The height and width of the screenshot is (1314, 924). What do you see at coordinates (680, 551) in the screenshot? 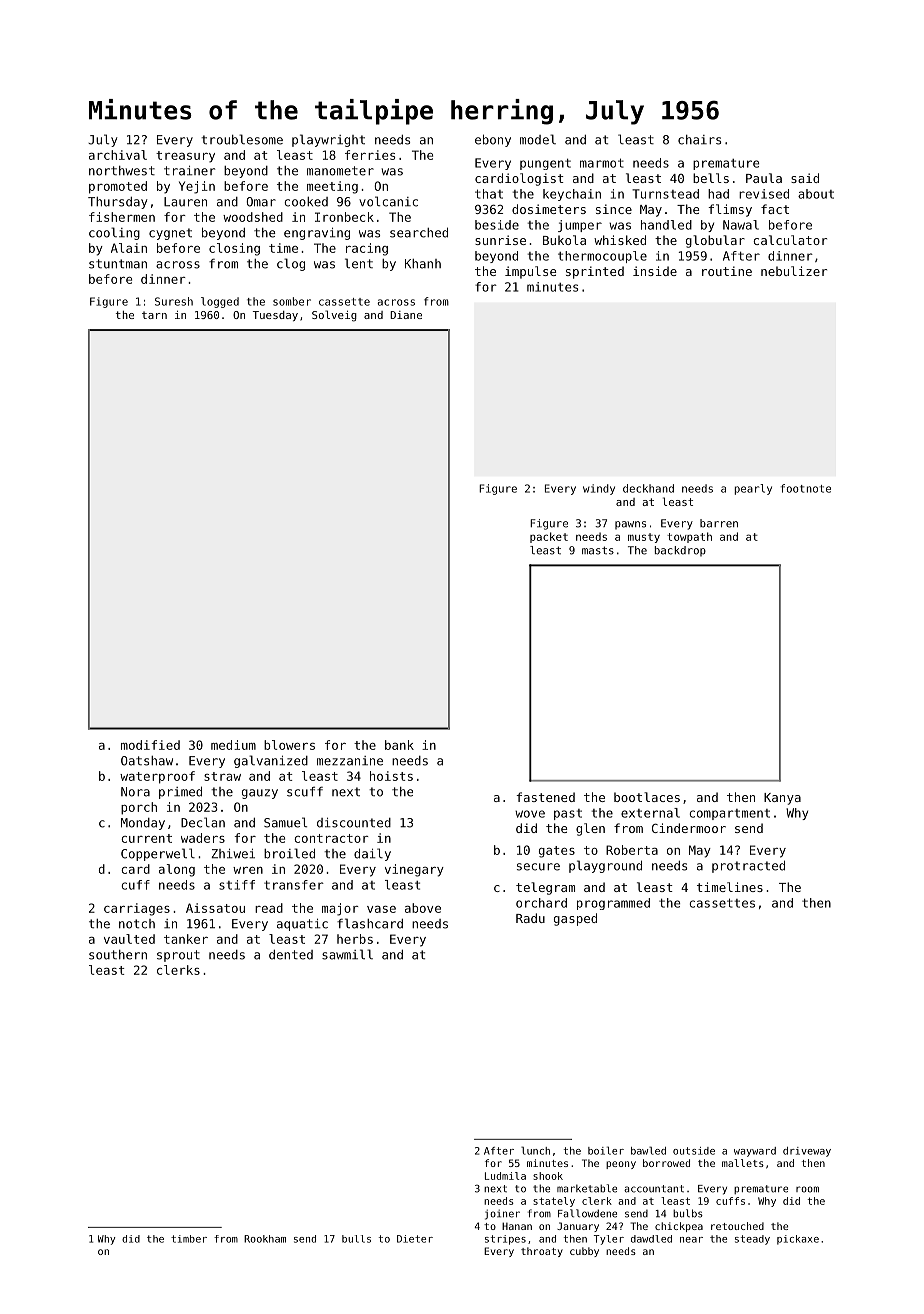
I see `backdrop` at bounding box center [680, 551].
